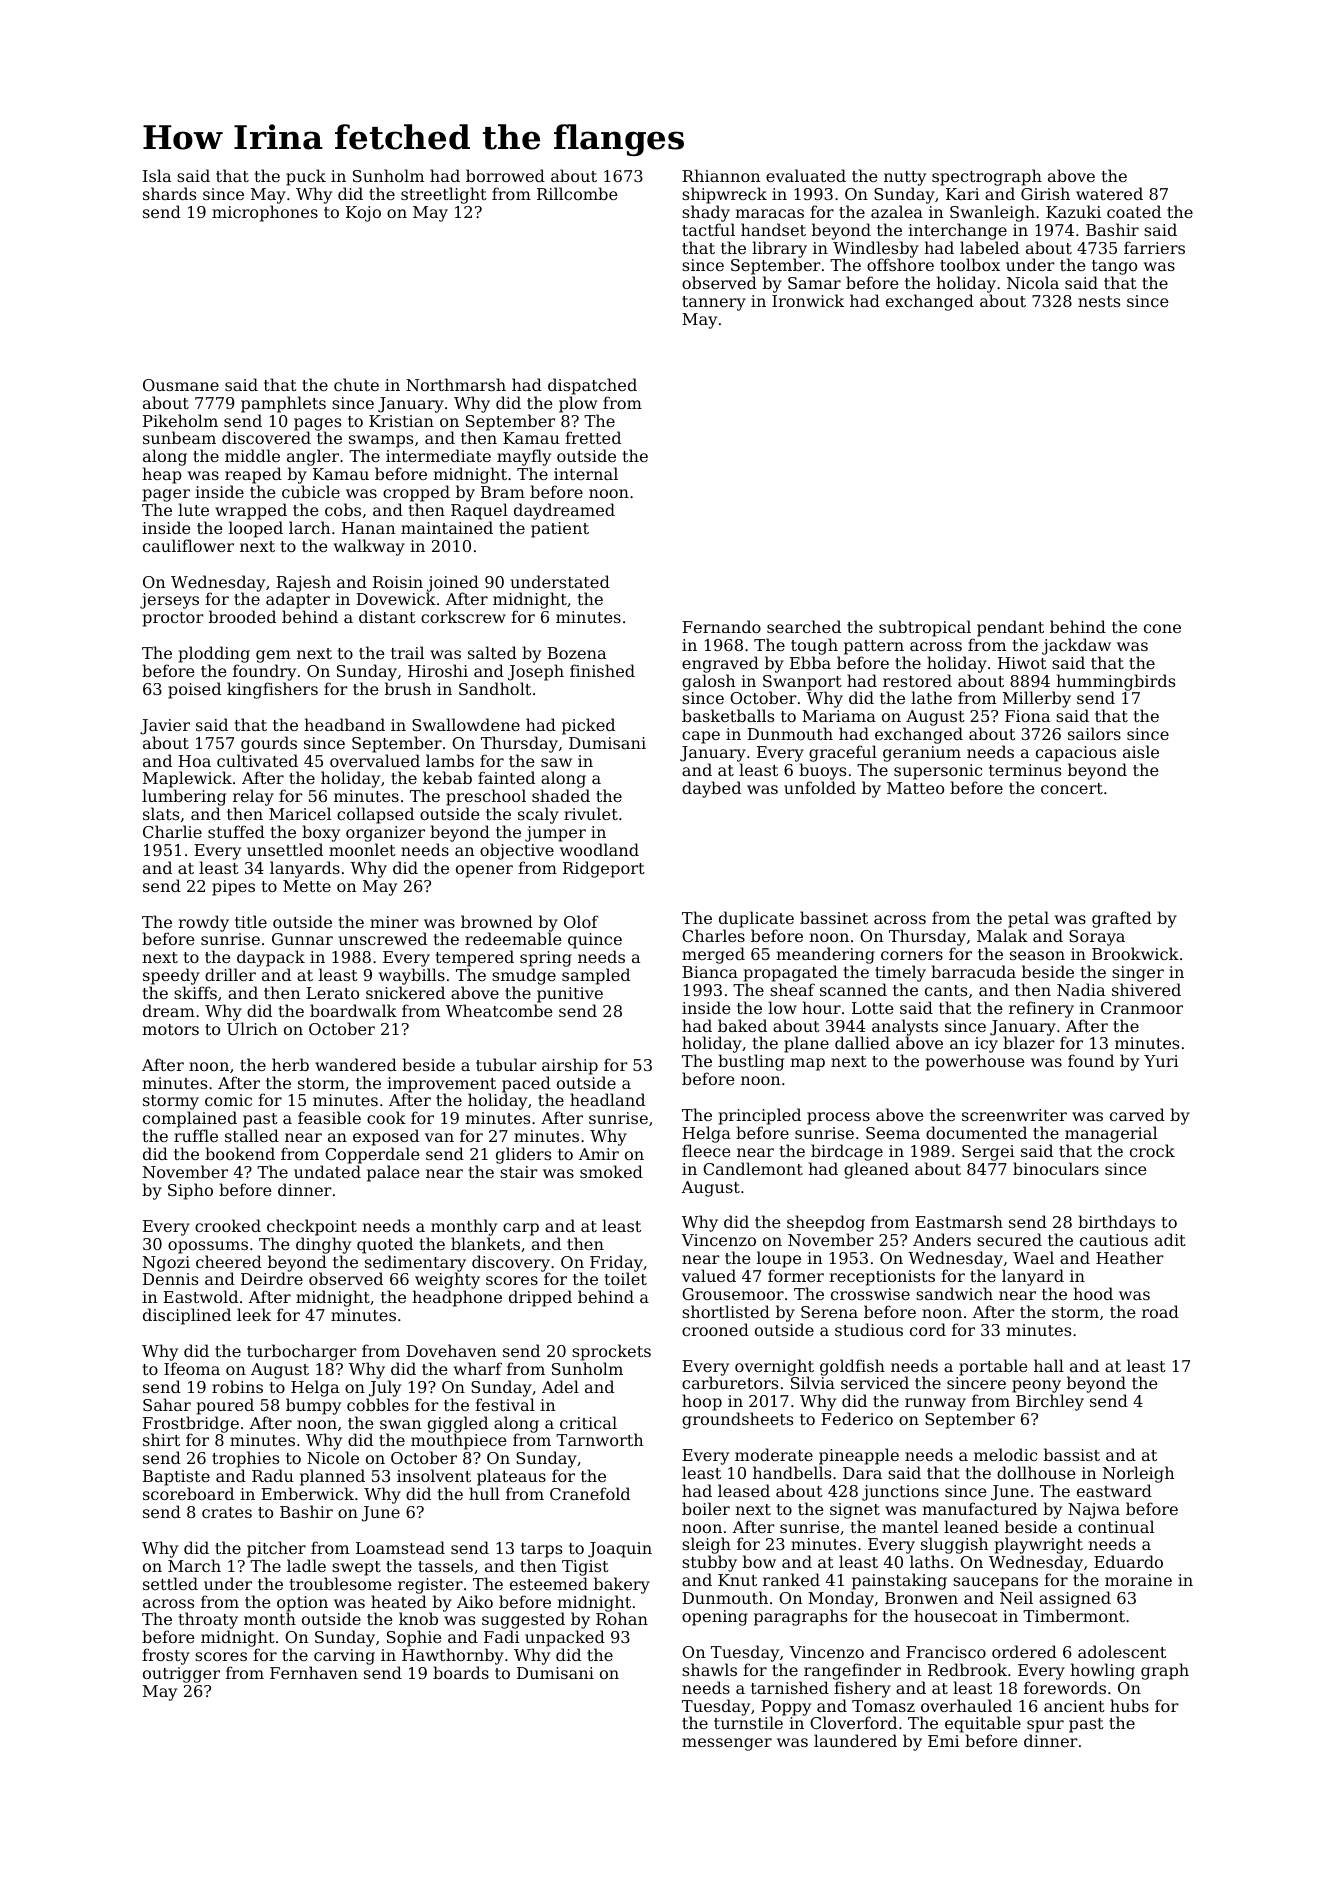 Image resolution: width=1336 pixels, height=1889 pixels. What do you see at coordinates (1141, 751) in the document?
I see `aisle` at bounding box center [1141, 751].
